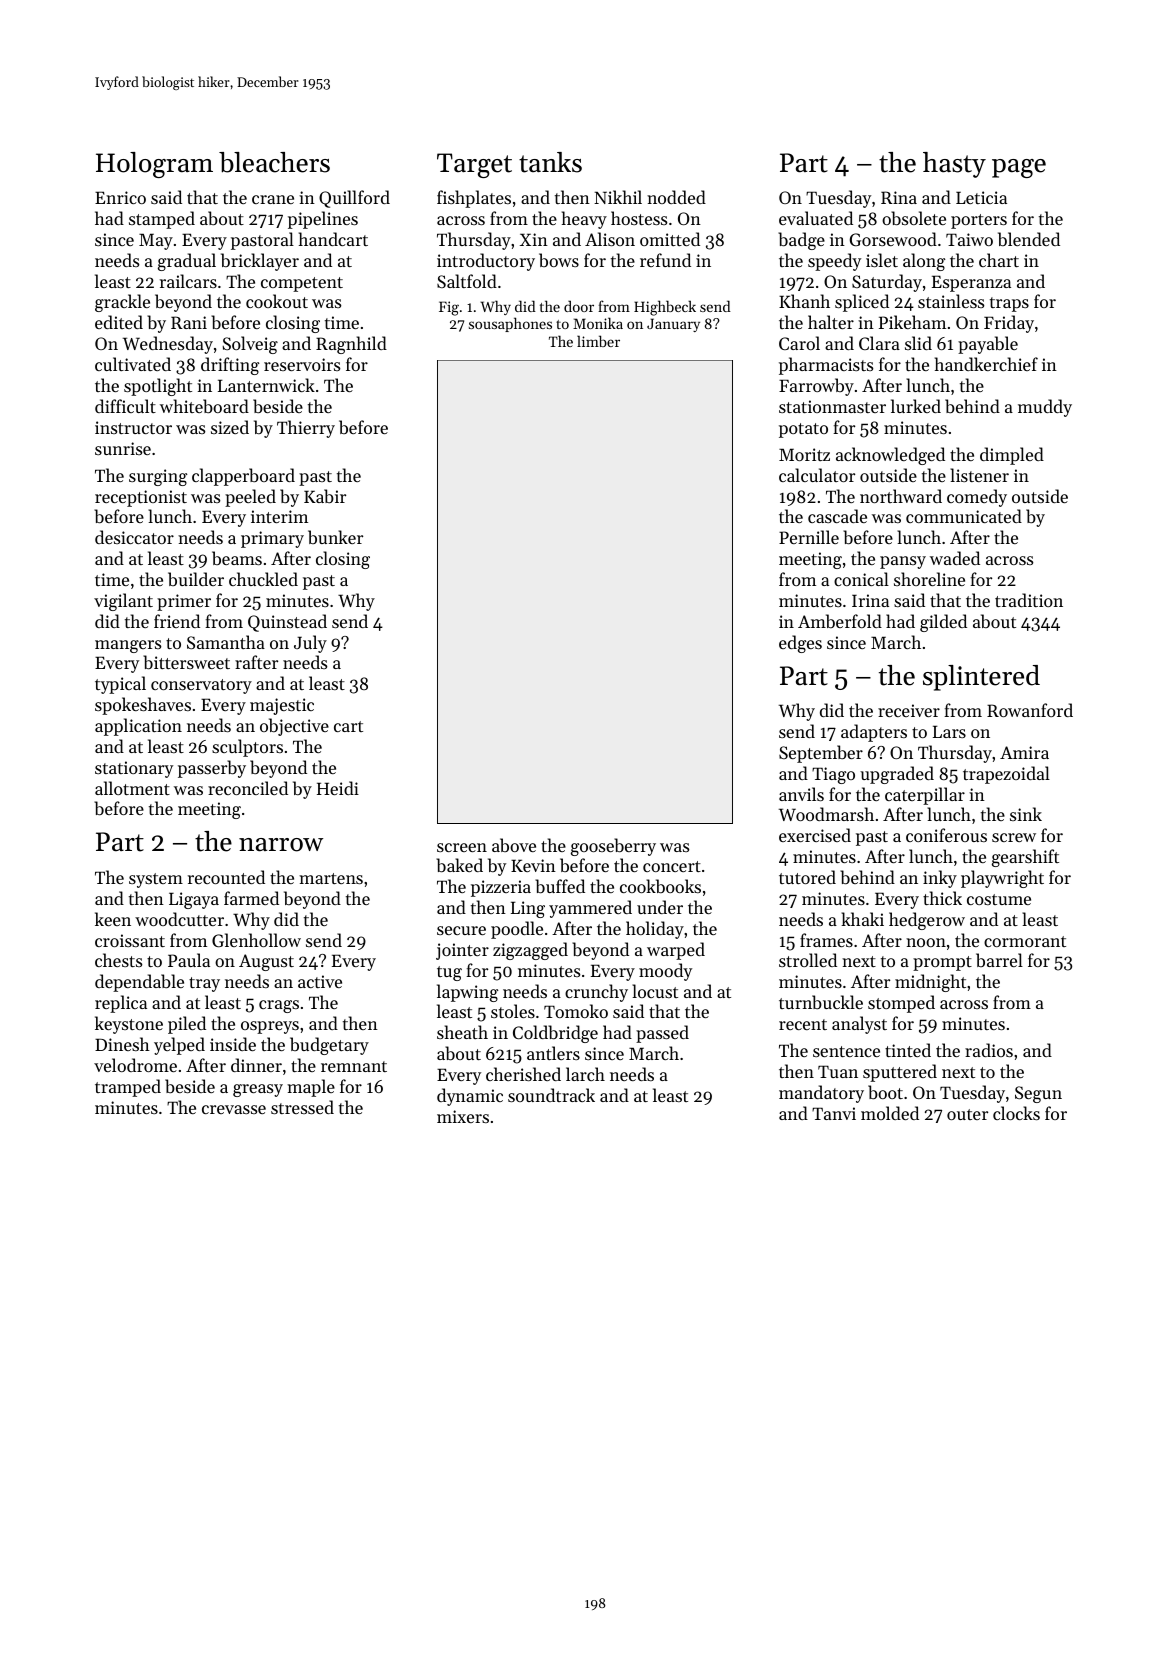 The image size is (1169, 1654). What do you see at coordinates (323, 220) in the image?
I see `pipelines` at bounding box center [323, 220].
